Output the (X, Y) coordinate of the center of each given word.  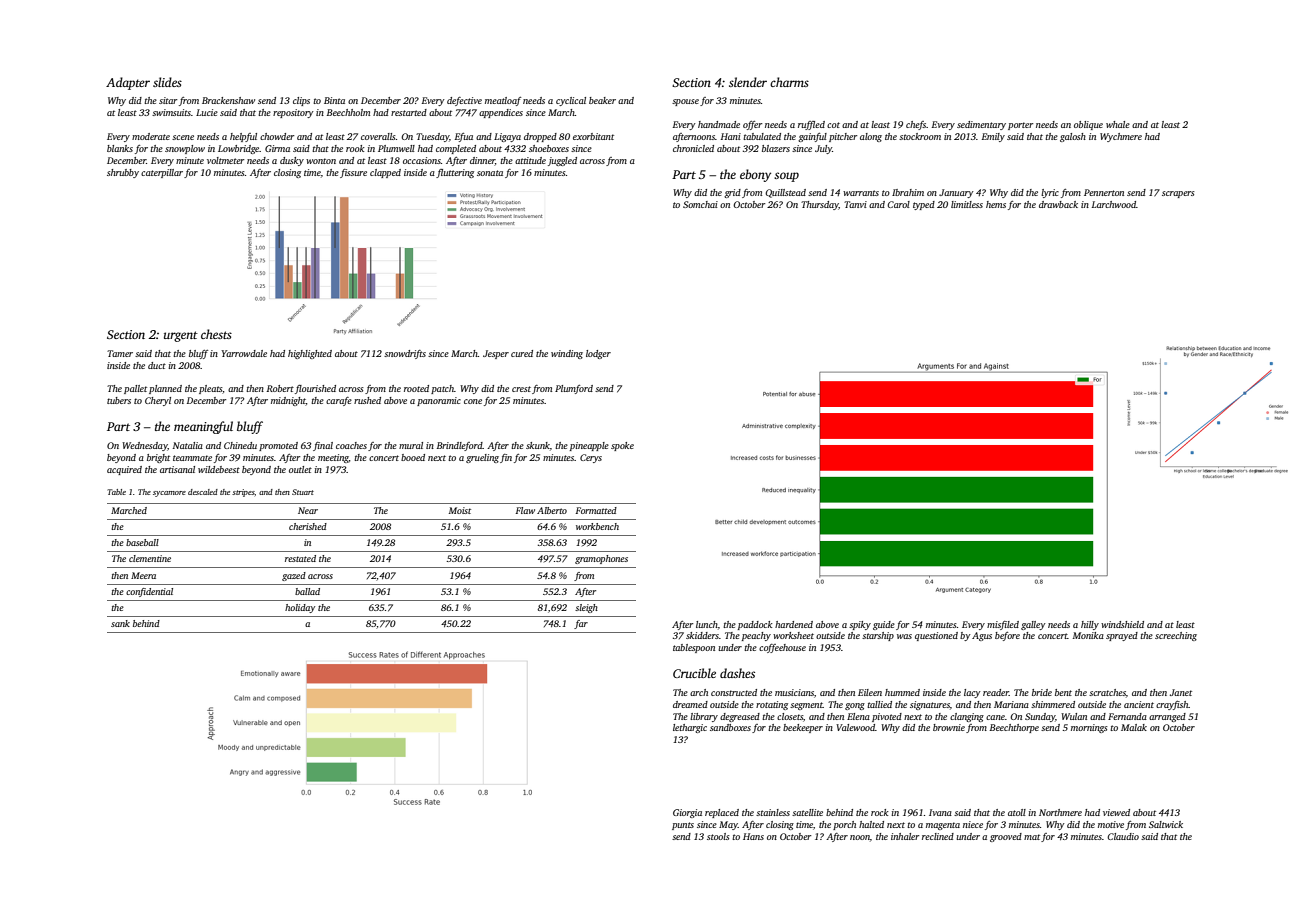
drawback (1058, 204)
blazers (776, 148)
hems (996, 204)
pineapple (589, 446)
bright (158, 458)
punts (683, 826)
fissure (353, 173)
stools (718, 836)
